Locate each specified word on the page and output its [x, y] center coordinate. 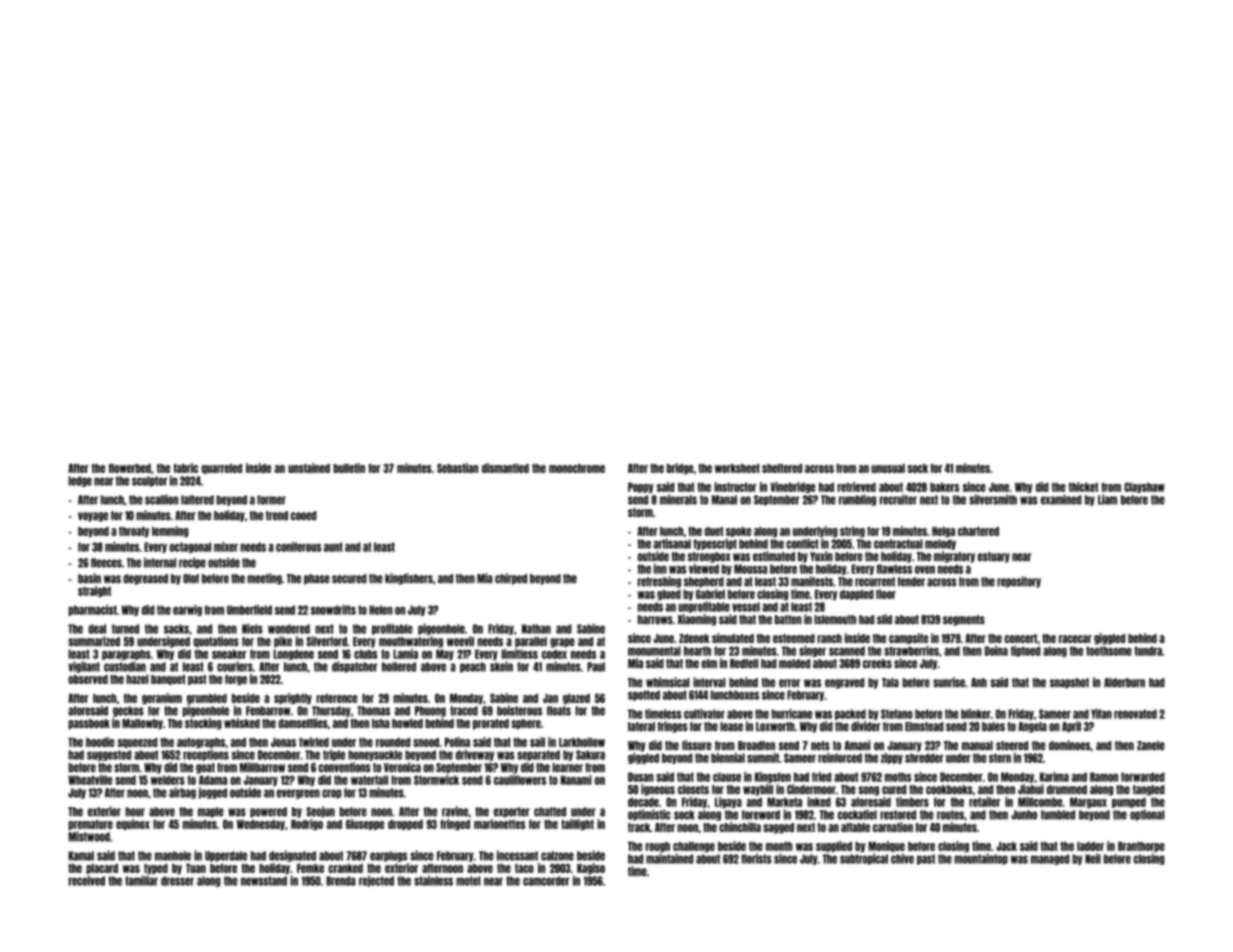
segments [964, 620]
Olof [191, 578]
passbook [89, 724]
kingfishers [409, 579]
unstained [309, 468]
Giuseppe [365, 824]
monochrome [577, 468]
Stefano [897, 714]
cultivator [704, 714]
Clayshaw [1144, 487]
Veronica [402, 767]
